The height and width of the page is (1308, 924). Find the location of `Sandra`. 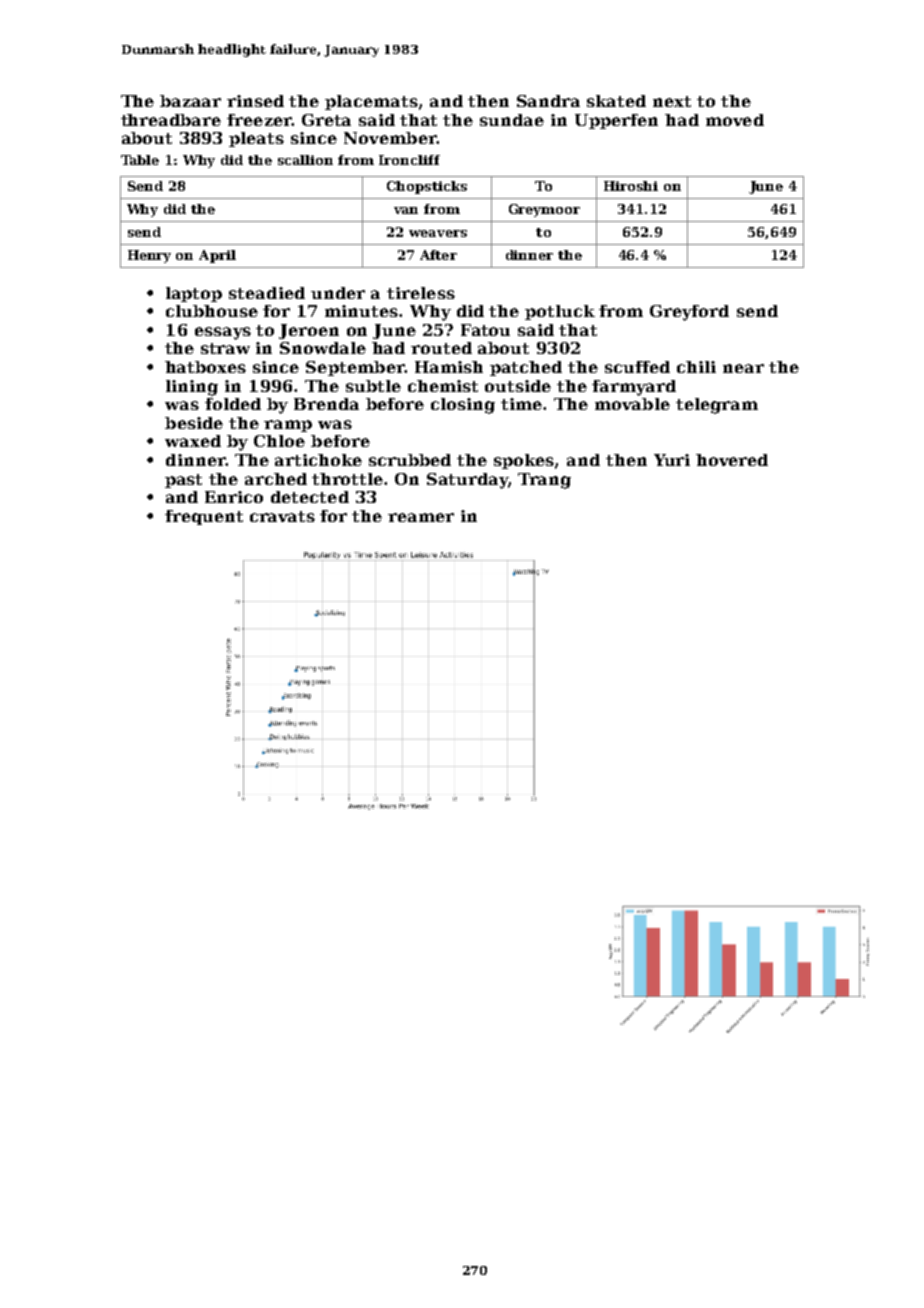

Sandra is located at coordinates (548, 101).
